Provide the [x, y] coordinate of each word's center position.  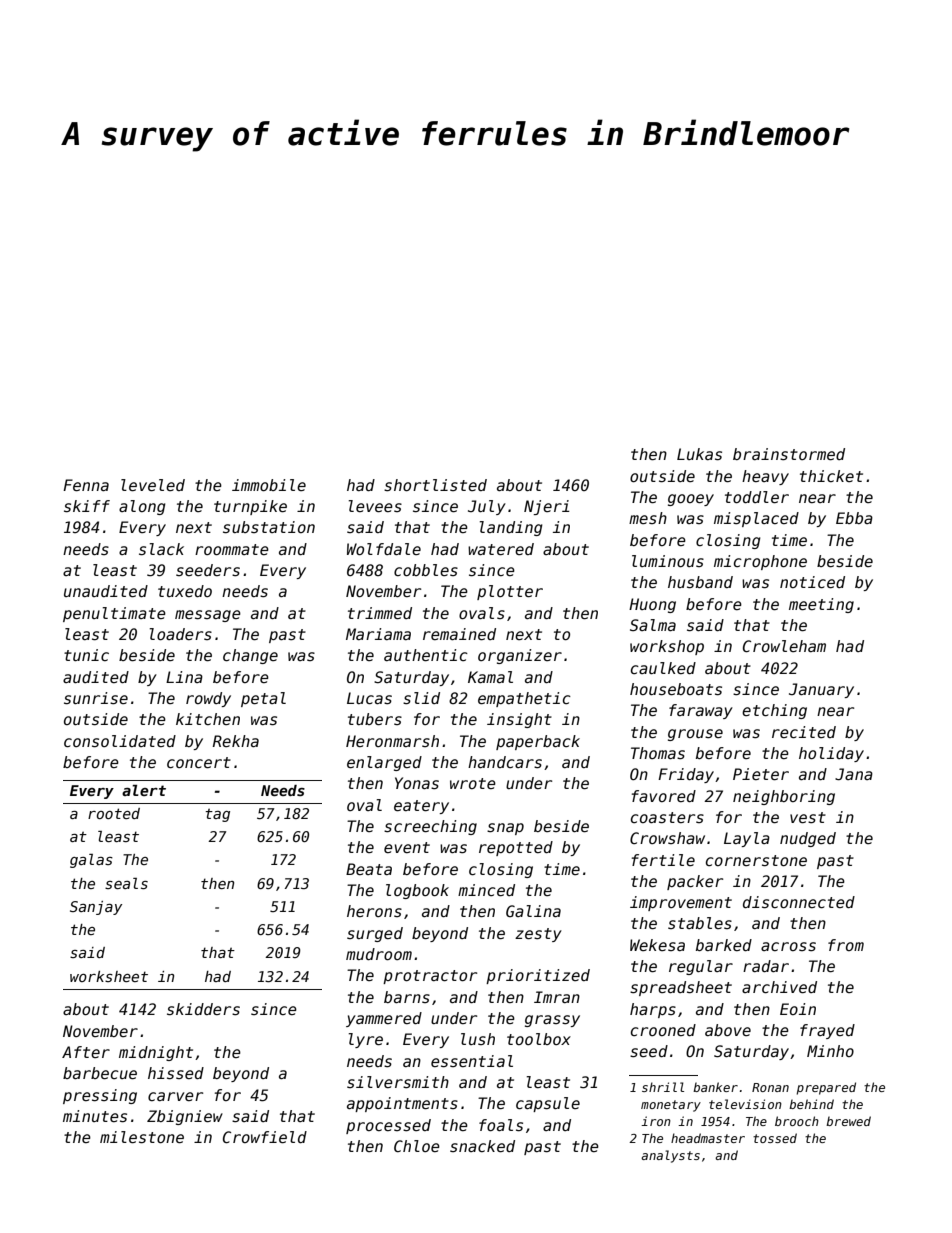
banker [715, 1087]
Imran [557, 997]
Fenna [86, 485]
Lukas [699, 454]
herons [374, 911]
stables [700, 923]
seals [126, 883]
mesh [648, 518]
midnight [156, 1053]
